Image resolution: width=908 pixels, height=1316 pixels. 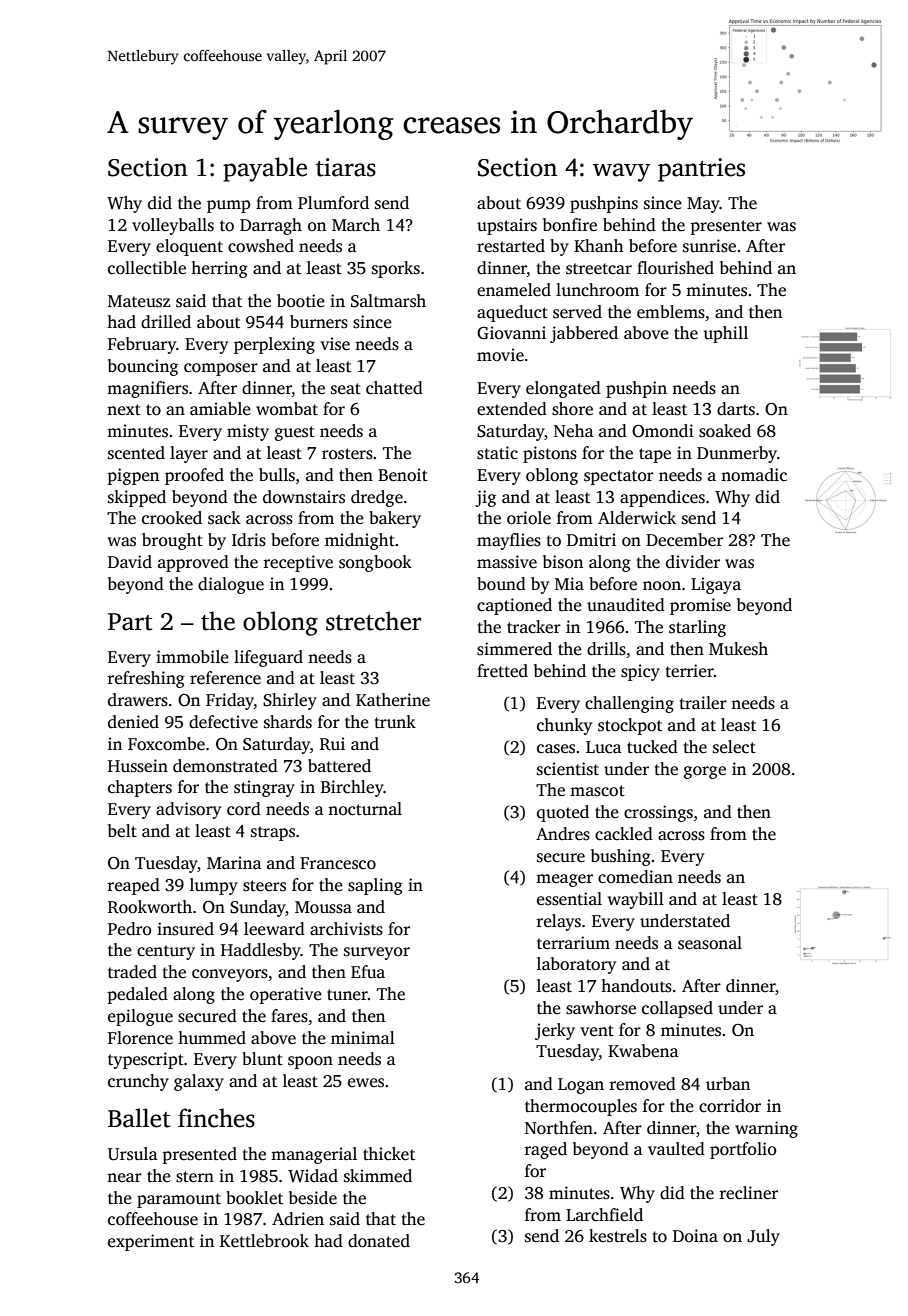 I want to click on Doina, so click(x=695, y=1236).
